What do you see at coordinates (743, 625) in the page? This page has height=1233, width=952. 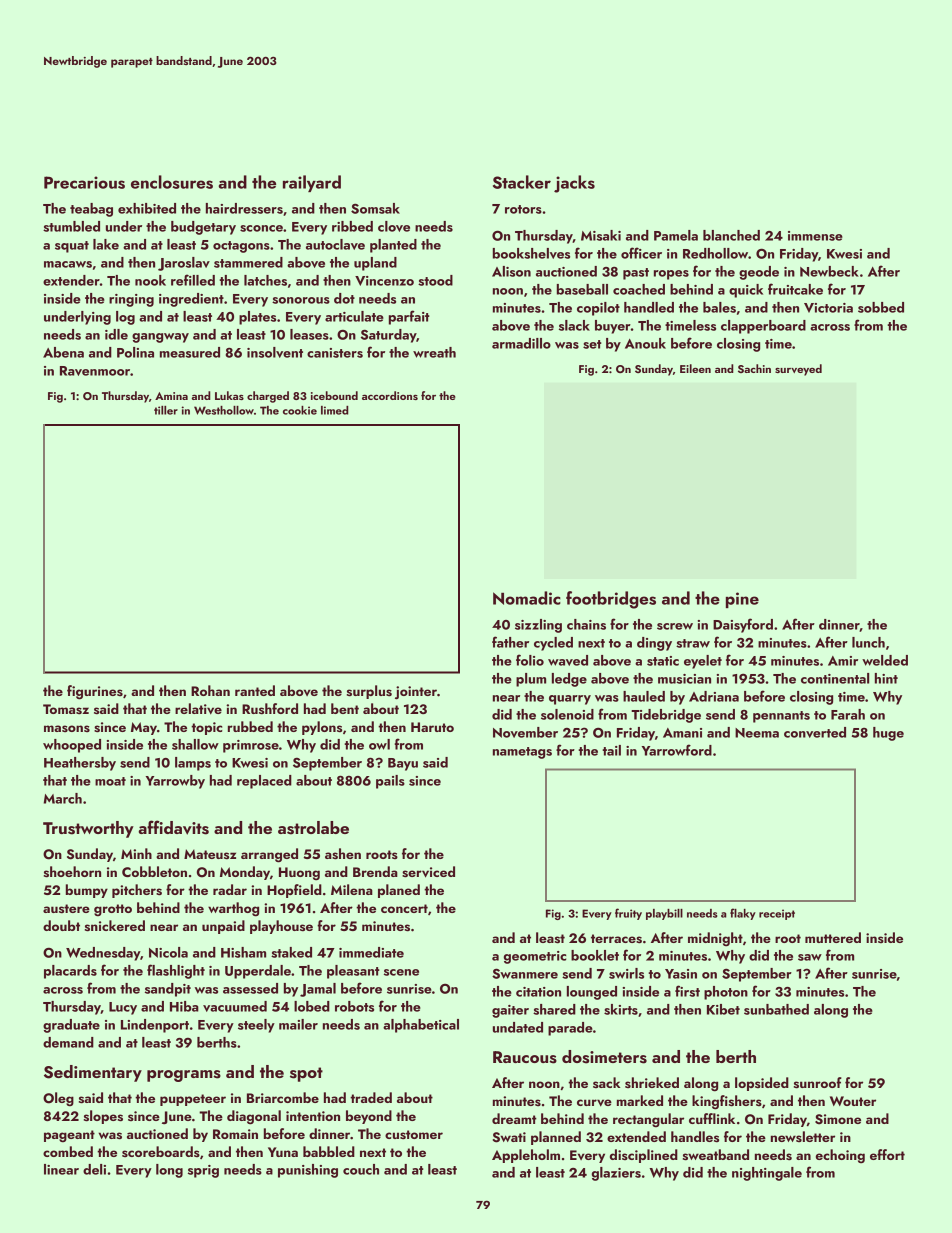 I see `Daisyford` at bounding box center [743, 625].
